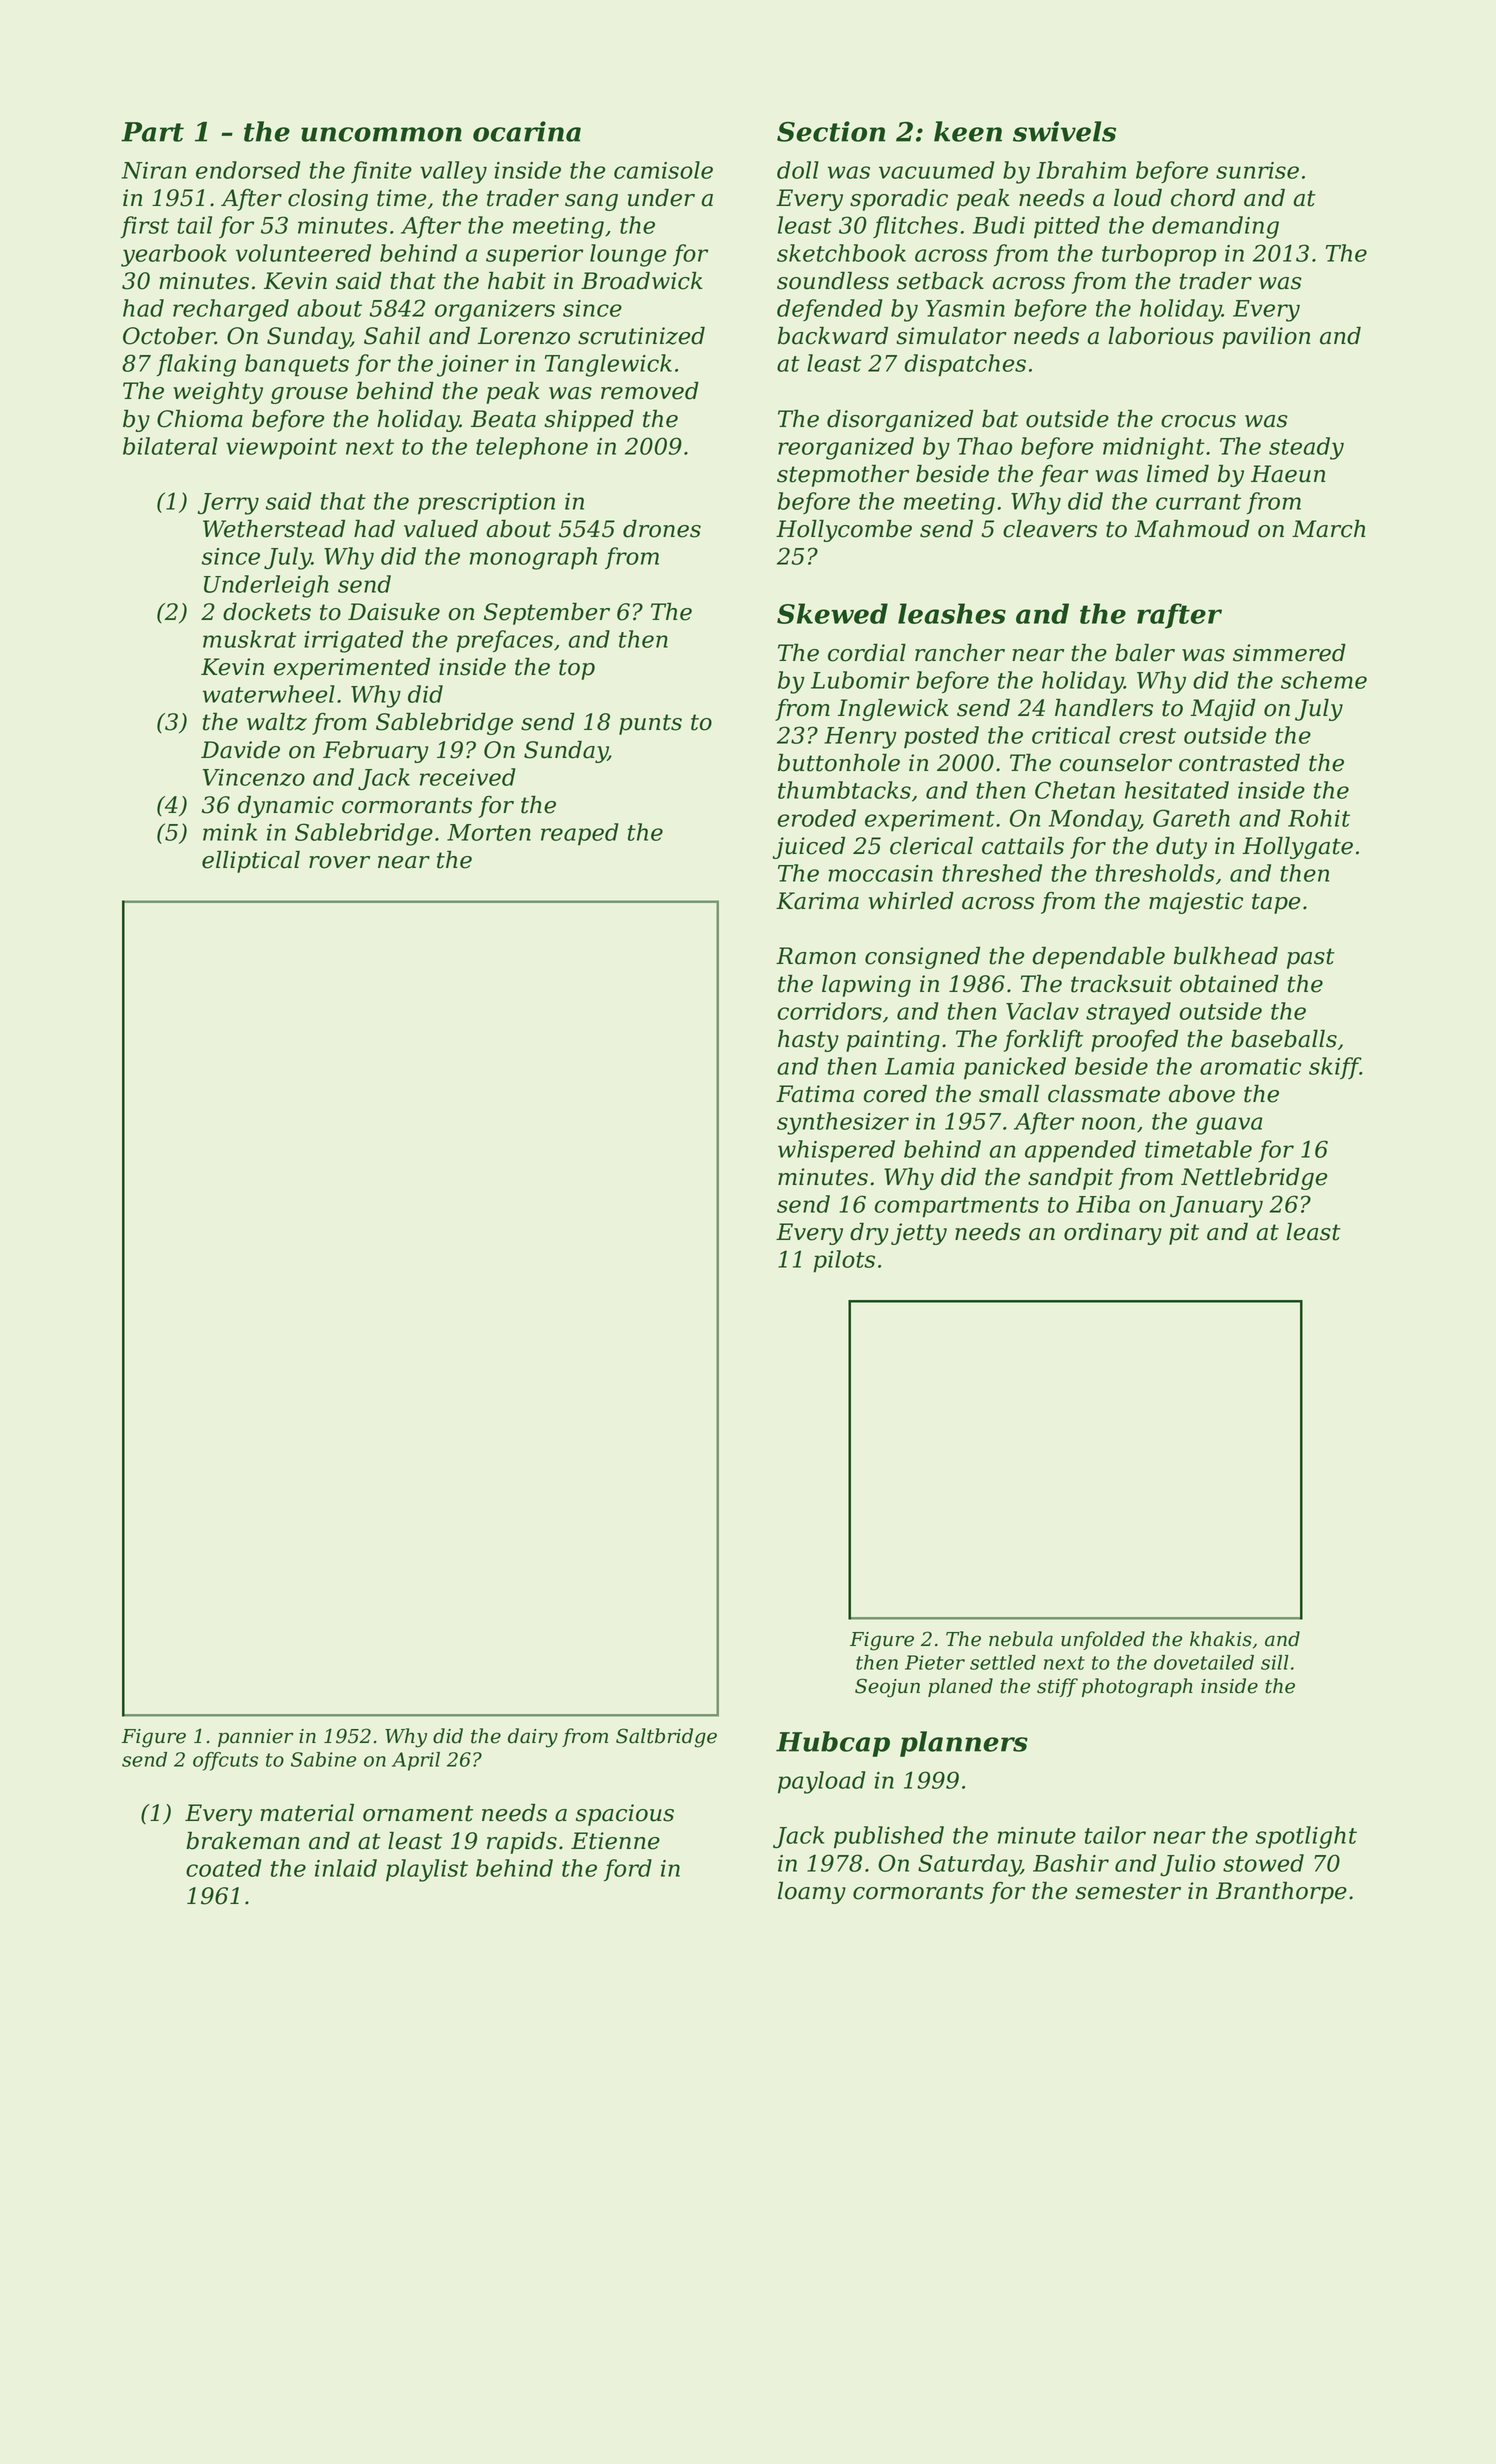  Describe the element at coordinates (218, 392) in the screenshot. I see `weighty` at that location.
